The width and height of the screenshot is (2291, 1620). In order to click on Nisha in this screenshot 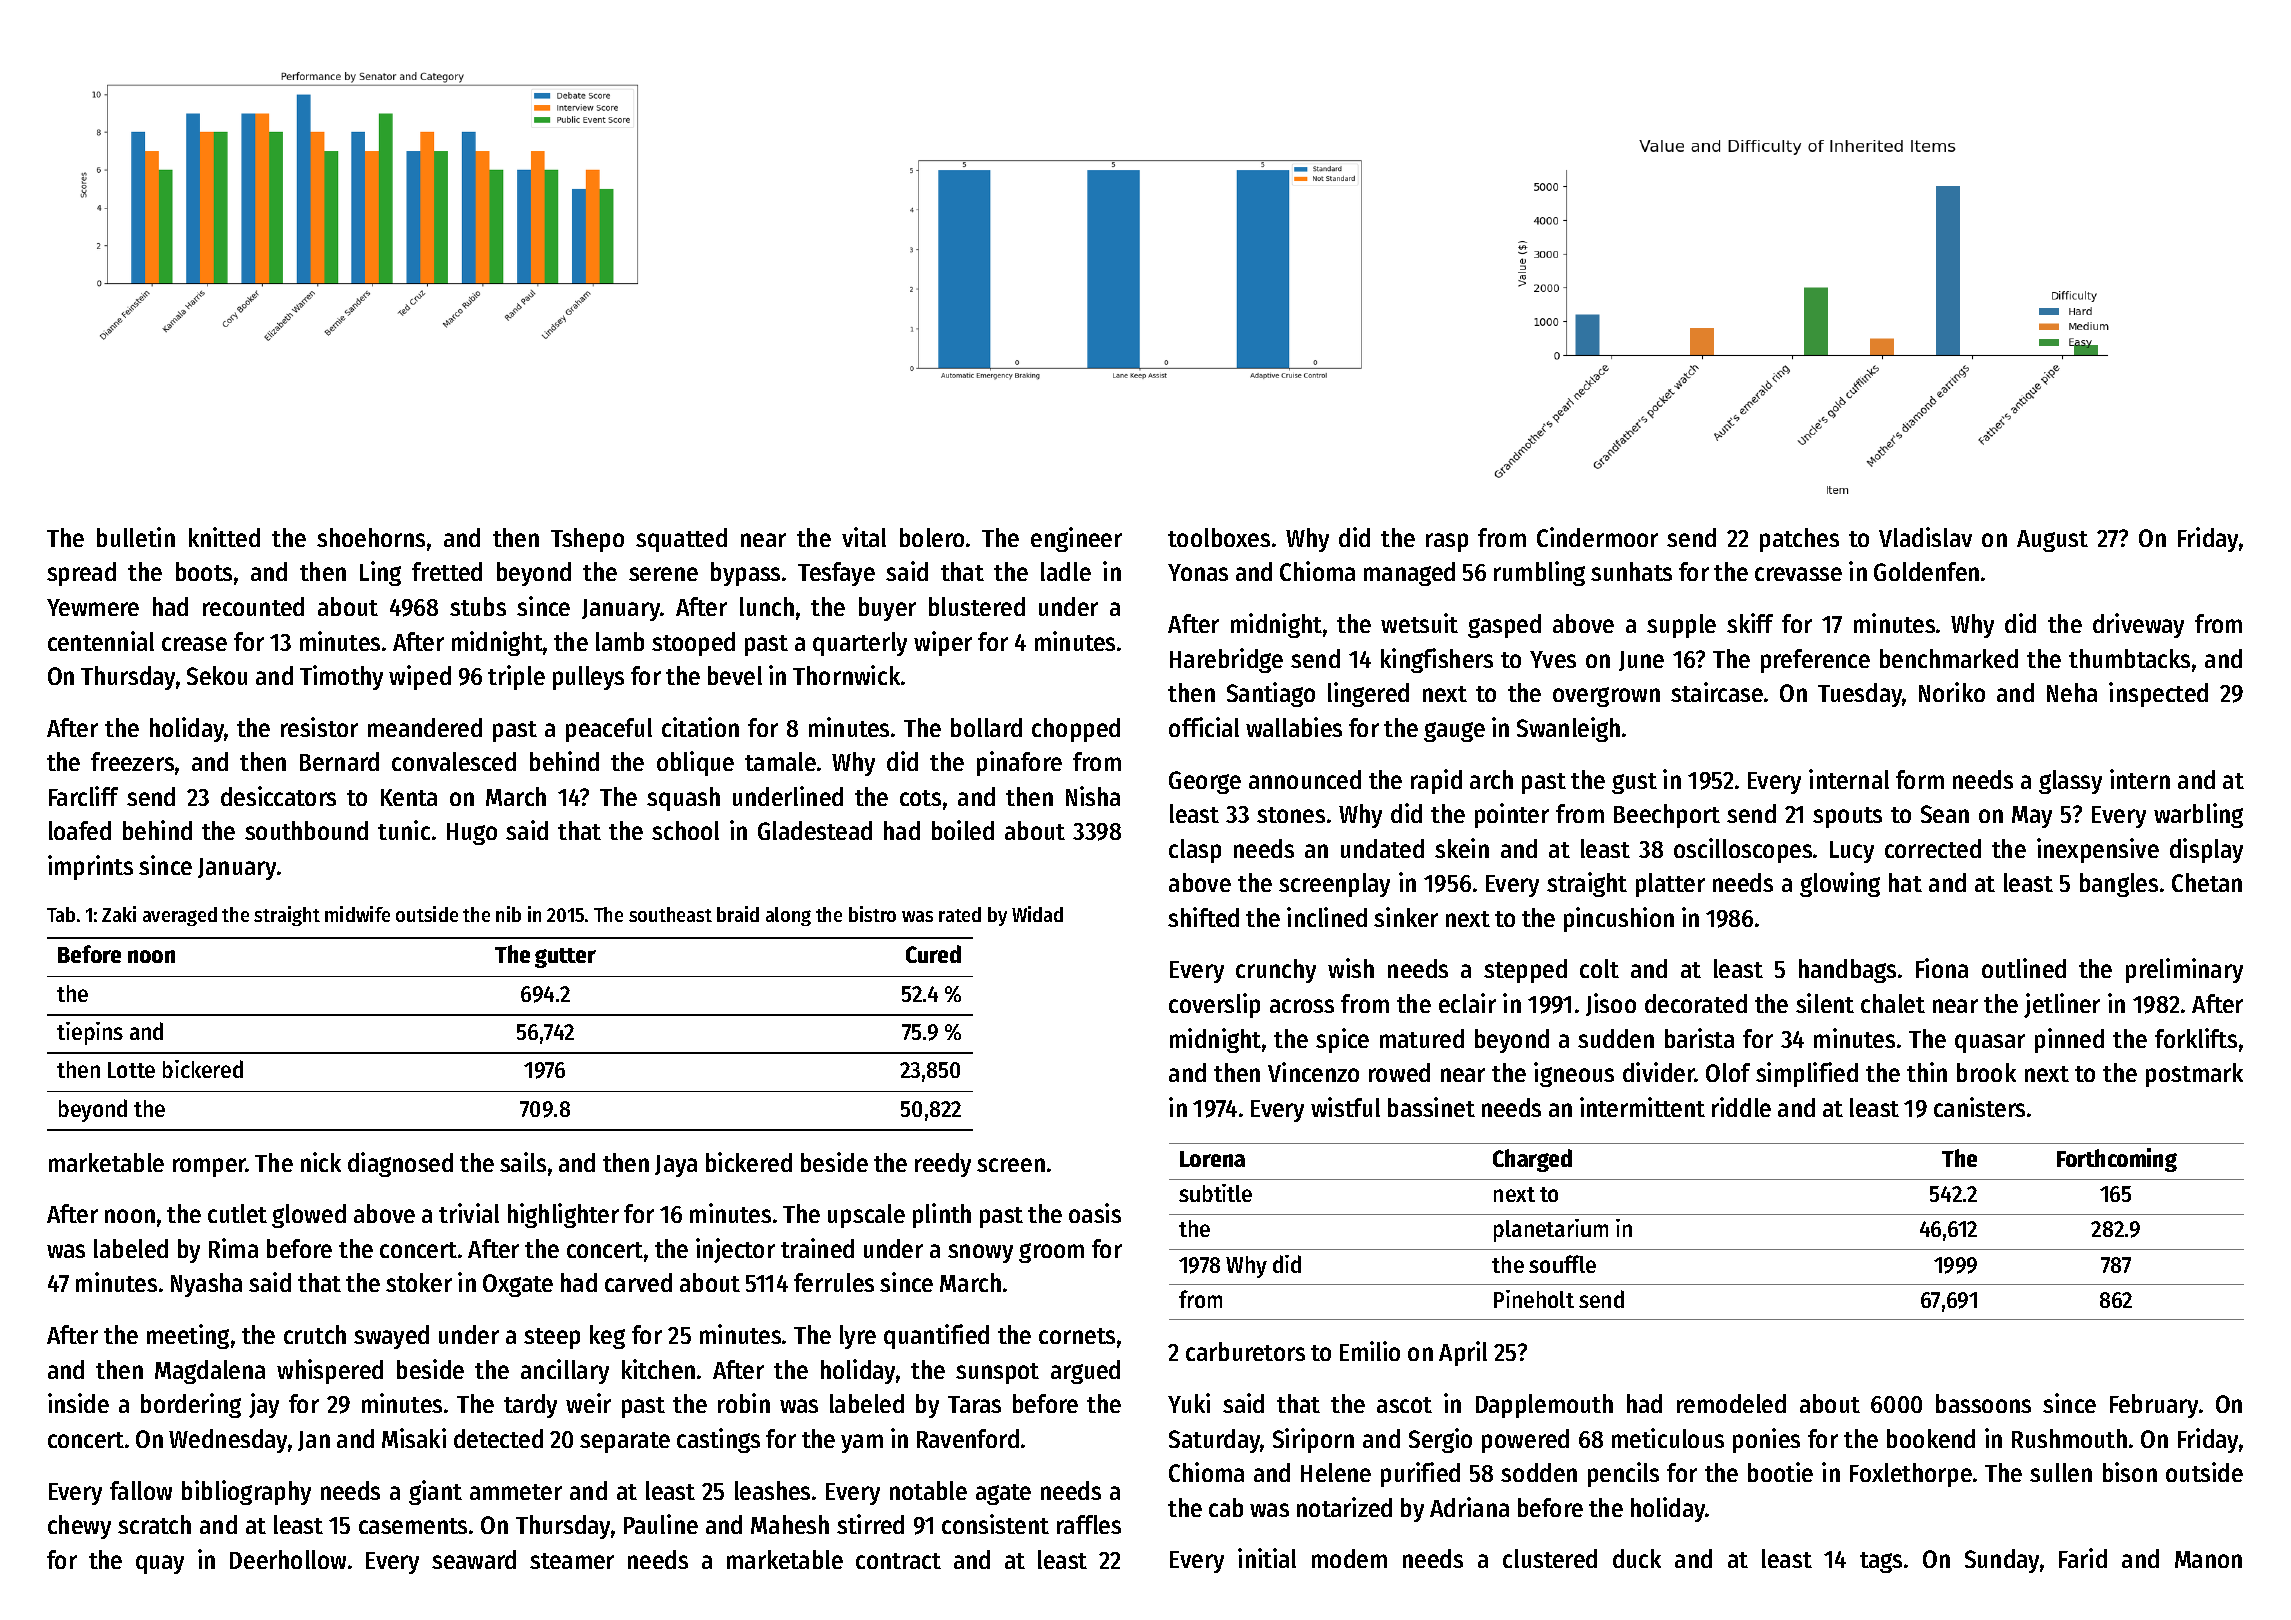, I will do `click(1093, 796)`.
